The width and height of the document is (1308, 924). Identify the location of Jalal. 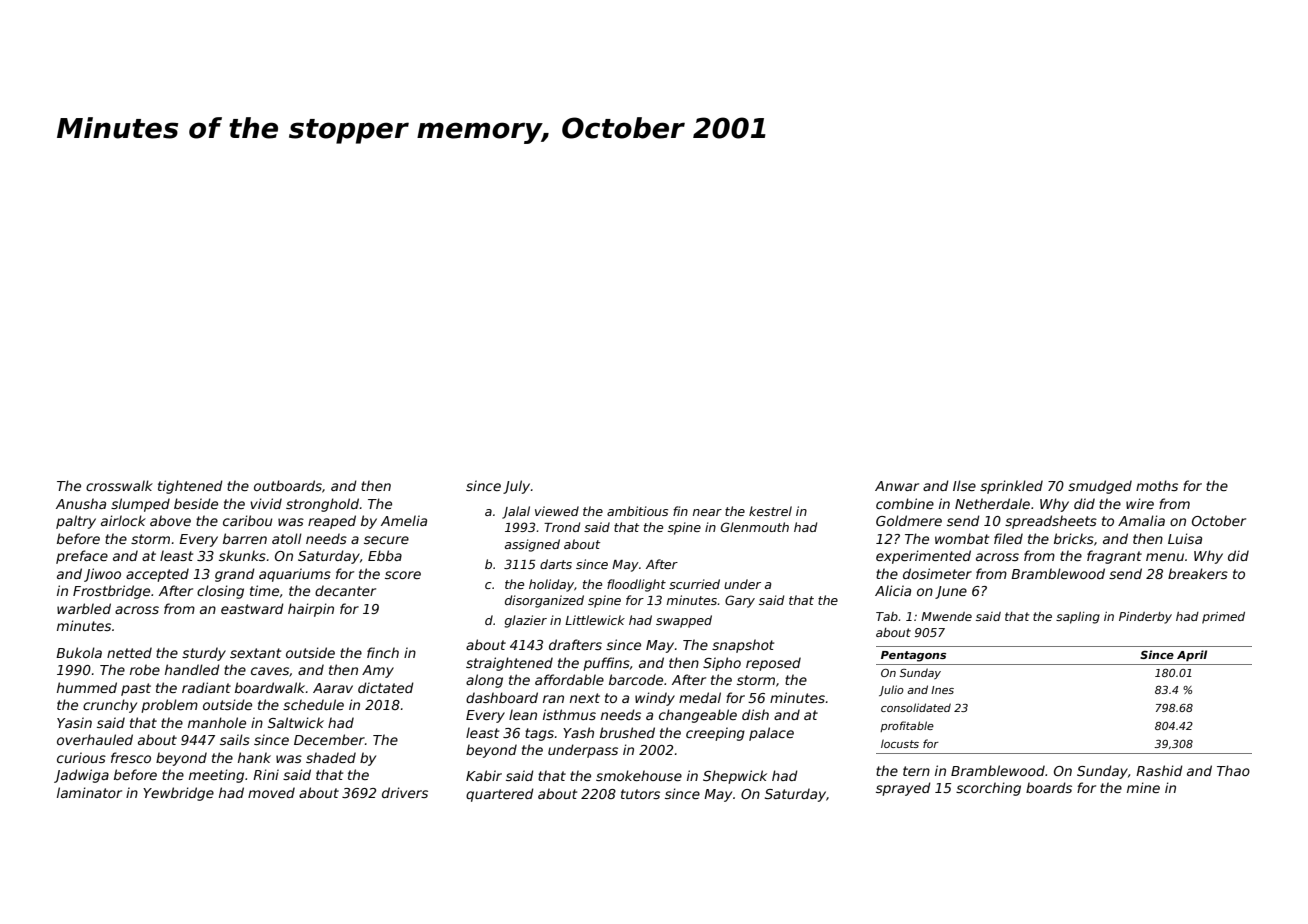
(516, 512).
